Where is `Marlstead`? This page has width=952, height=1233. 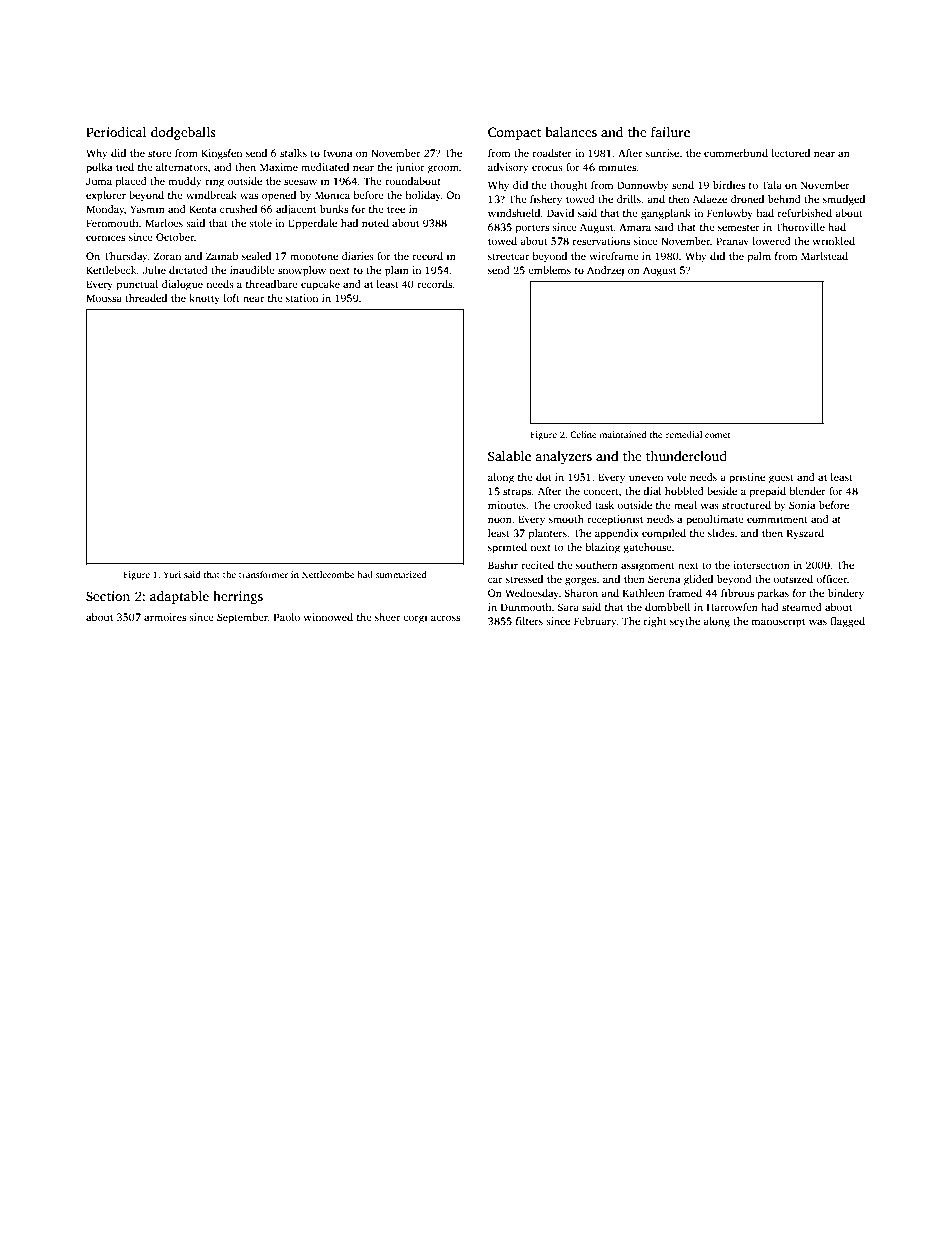
Marlstead is located at coordinates (824, 256).
